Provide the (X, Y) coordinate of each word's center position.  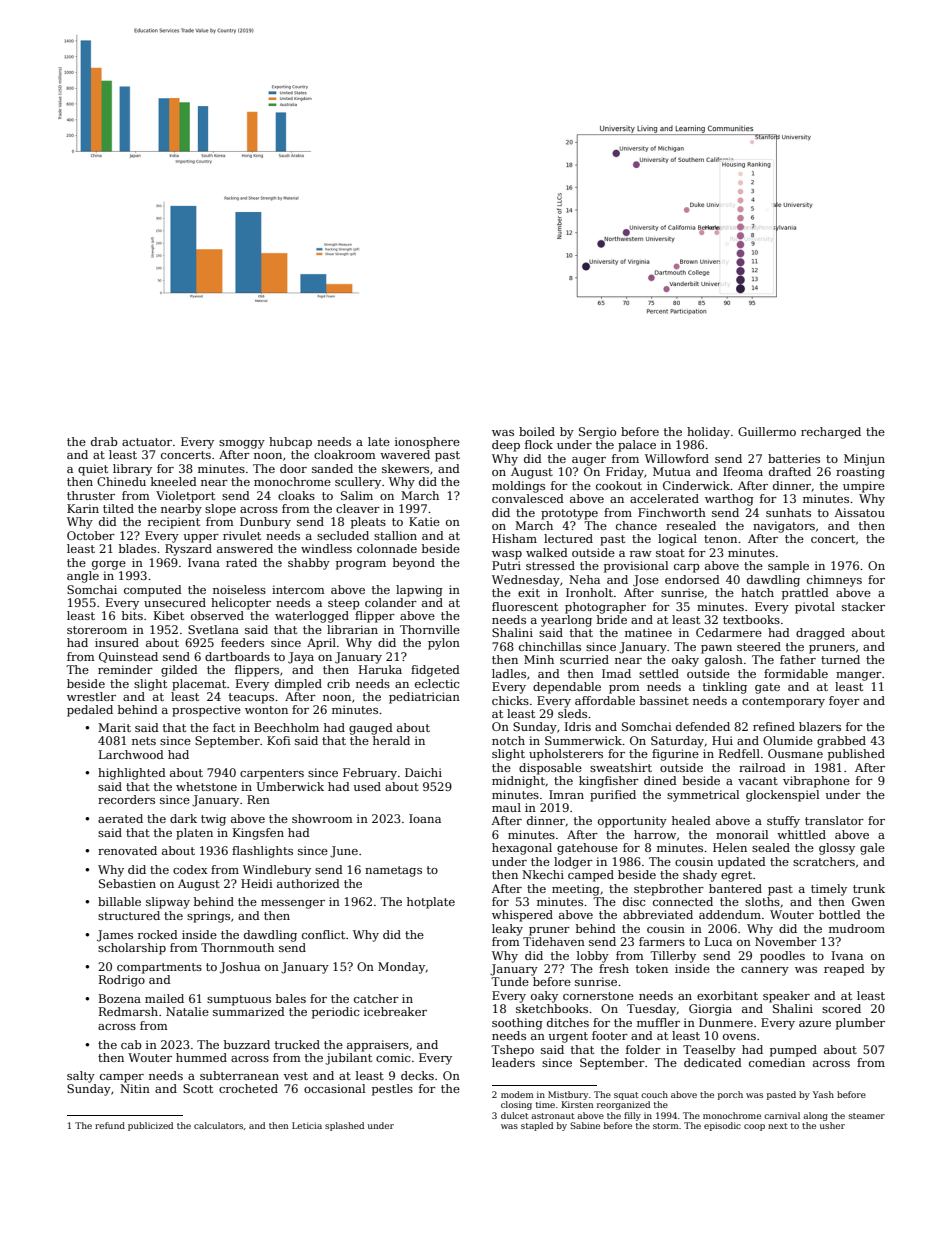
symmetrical (703, 796)
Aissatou (859, 512)
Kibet (169, 615)
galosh (724, 661)
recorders (126, 799)
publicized (150, 1126)
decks (417, 1075)
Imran (566, 794)
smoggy (242, 444)
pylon (444, 644)
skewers (405, 468)
